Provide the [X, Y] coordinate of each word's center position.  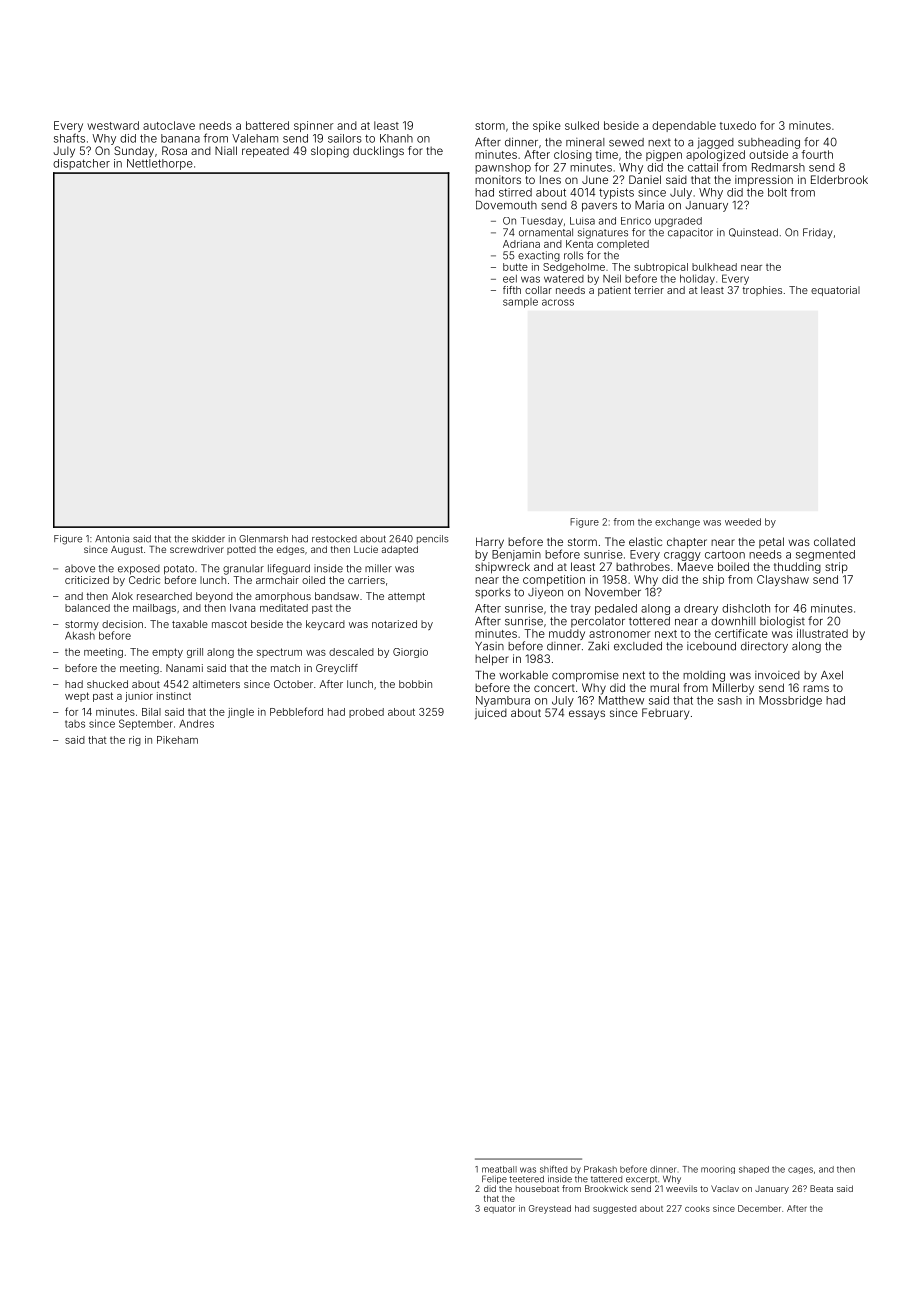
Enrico [636, 221]
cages [800, 1170]
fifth [512, 290]
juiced [491, 713]
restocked [334, 539]
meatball [499, 1169]
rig [135, 741]
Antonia [112, 539]
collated [834, 541]
